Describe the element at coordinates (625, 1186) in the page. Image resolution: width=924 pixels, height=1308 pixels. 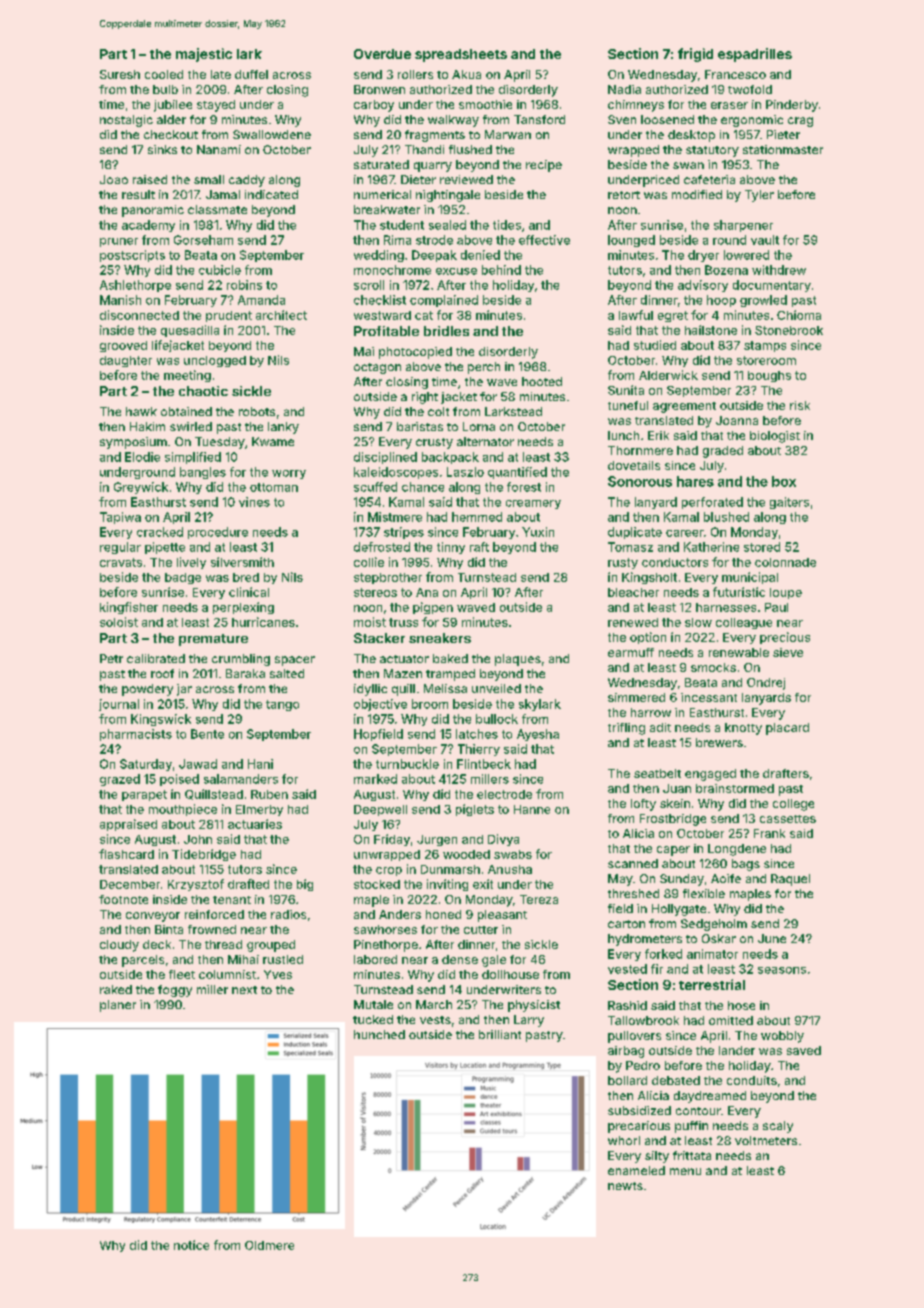
I see `newts` at that location.
